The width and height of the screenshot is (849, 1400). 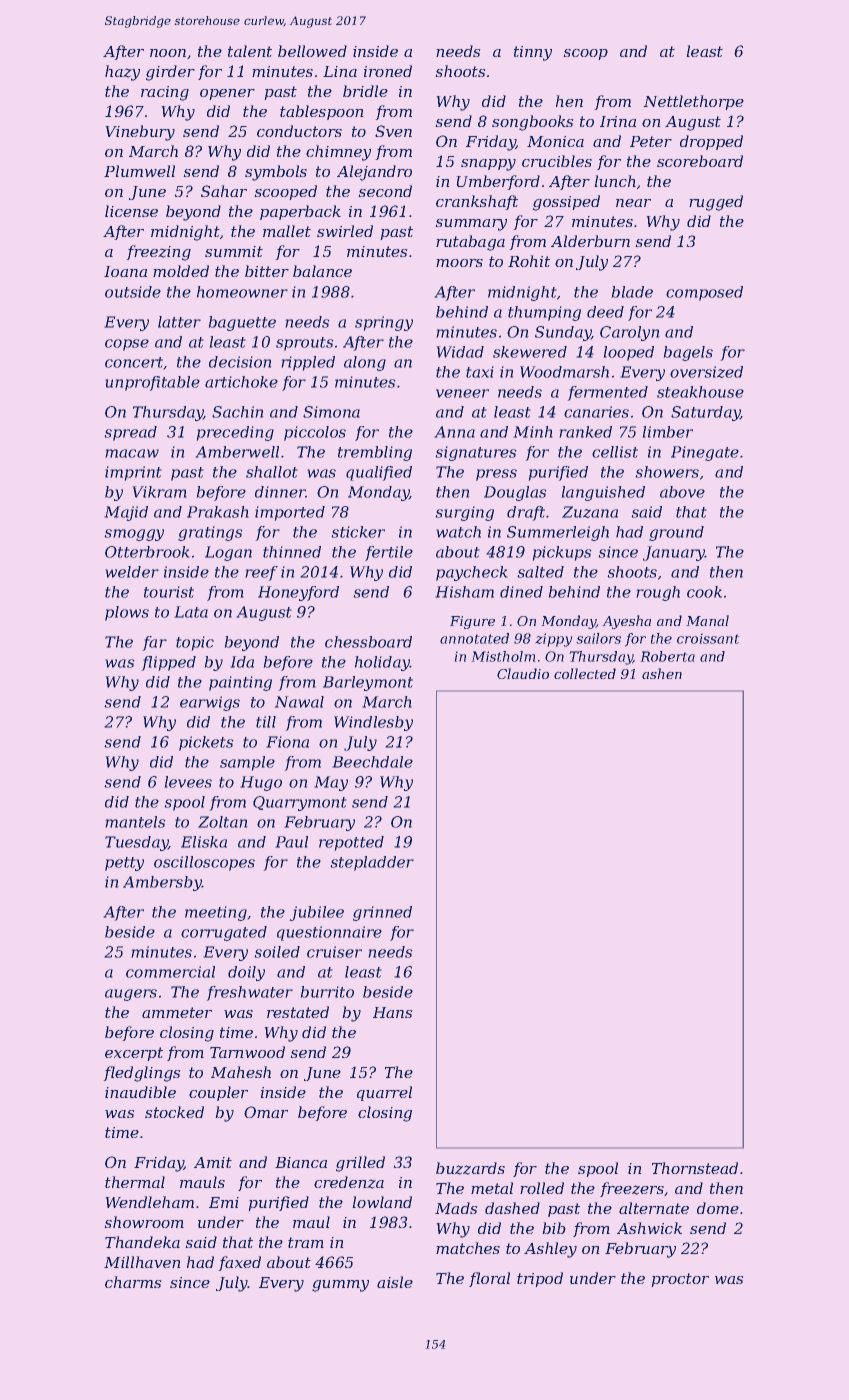 What do you see at coordinates (210, 533) in the screenshot?
I see `gratings` at bounding box center [210, 533].
